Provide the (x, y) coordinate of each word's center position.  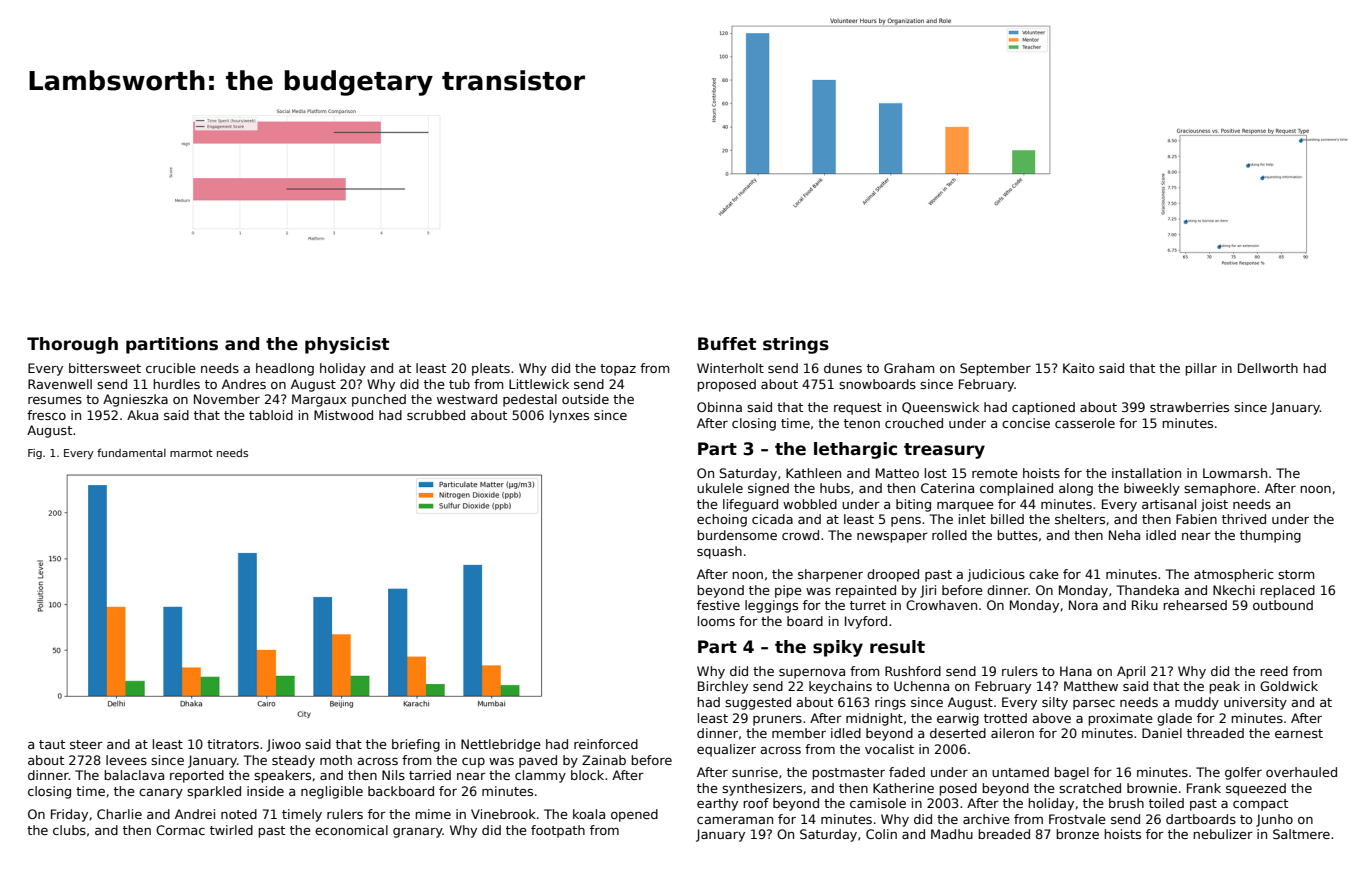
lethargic (855, 450)
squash (719, 552)
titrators (233, 744)
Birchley (723, 687)
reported (197, 776)
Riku (1145, 605)
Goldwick (1289, 686)
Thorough (72, 345)
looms (716, 621)
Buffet (727, 344)
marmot (191, 453)
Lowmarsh (1235, 473)
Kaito (1079, 368)
